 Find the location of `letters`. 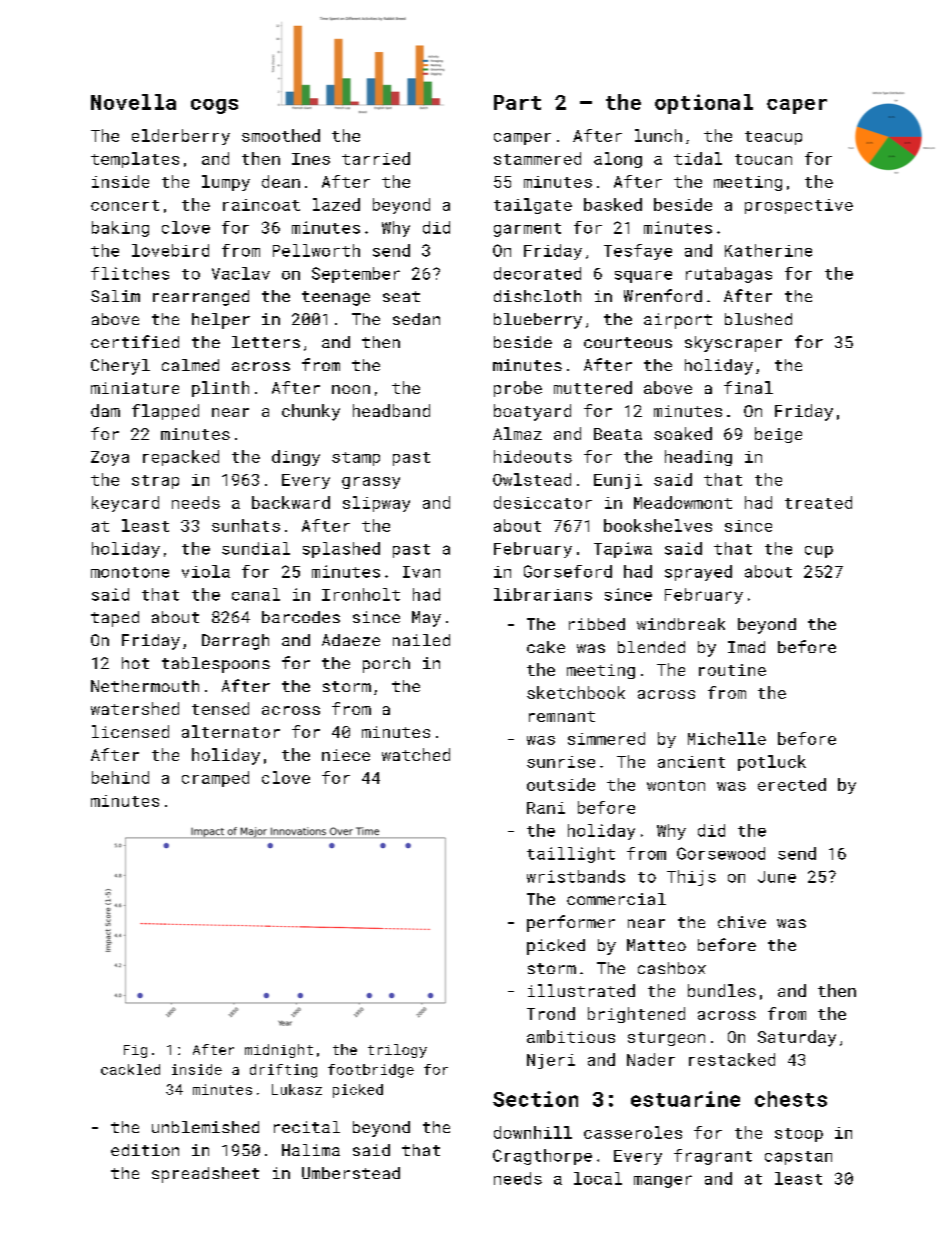

letters is located at coordinates (266, 342).
